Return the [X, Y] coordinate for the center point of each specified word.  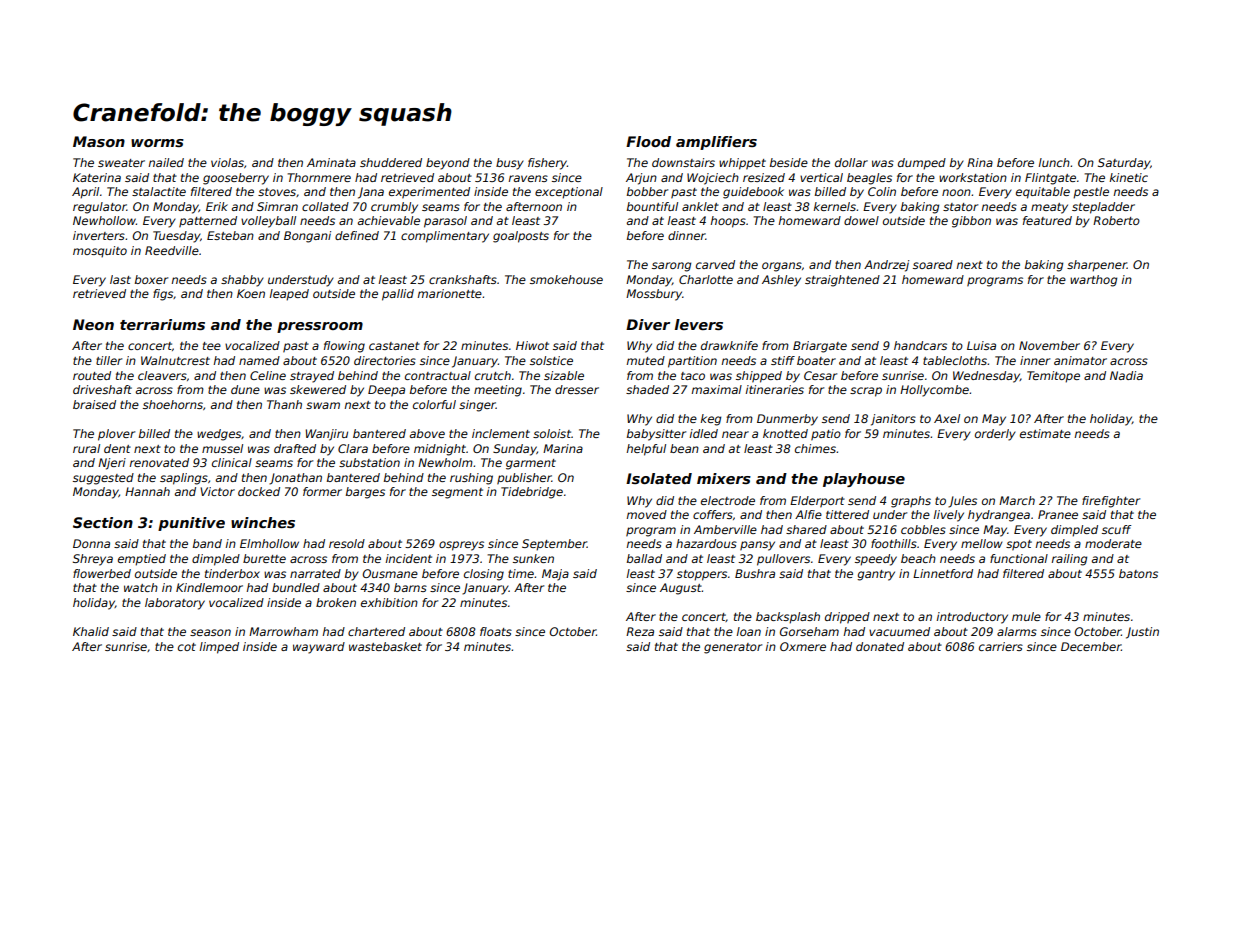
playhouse [864, 480]
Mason [99, 141]
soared [933, 264]
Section [103, 522]
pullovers [783, 560]
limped [219, 648]
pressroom [320, 327]
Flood [648, 141]
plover [116, 435]
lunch [1054, 162]
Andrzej [886, 266]
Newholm [445, 462]
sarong [671, 267]
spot [1019, 545]
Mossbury [654, 295]
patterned [208, 222]
